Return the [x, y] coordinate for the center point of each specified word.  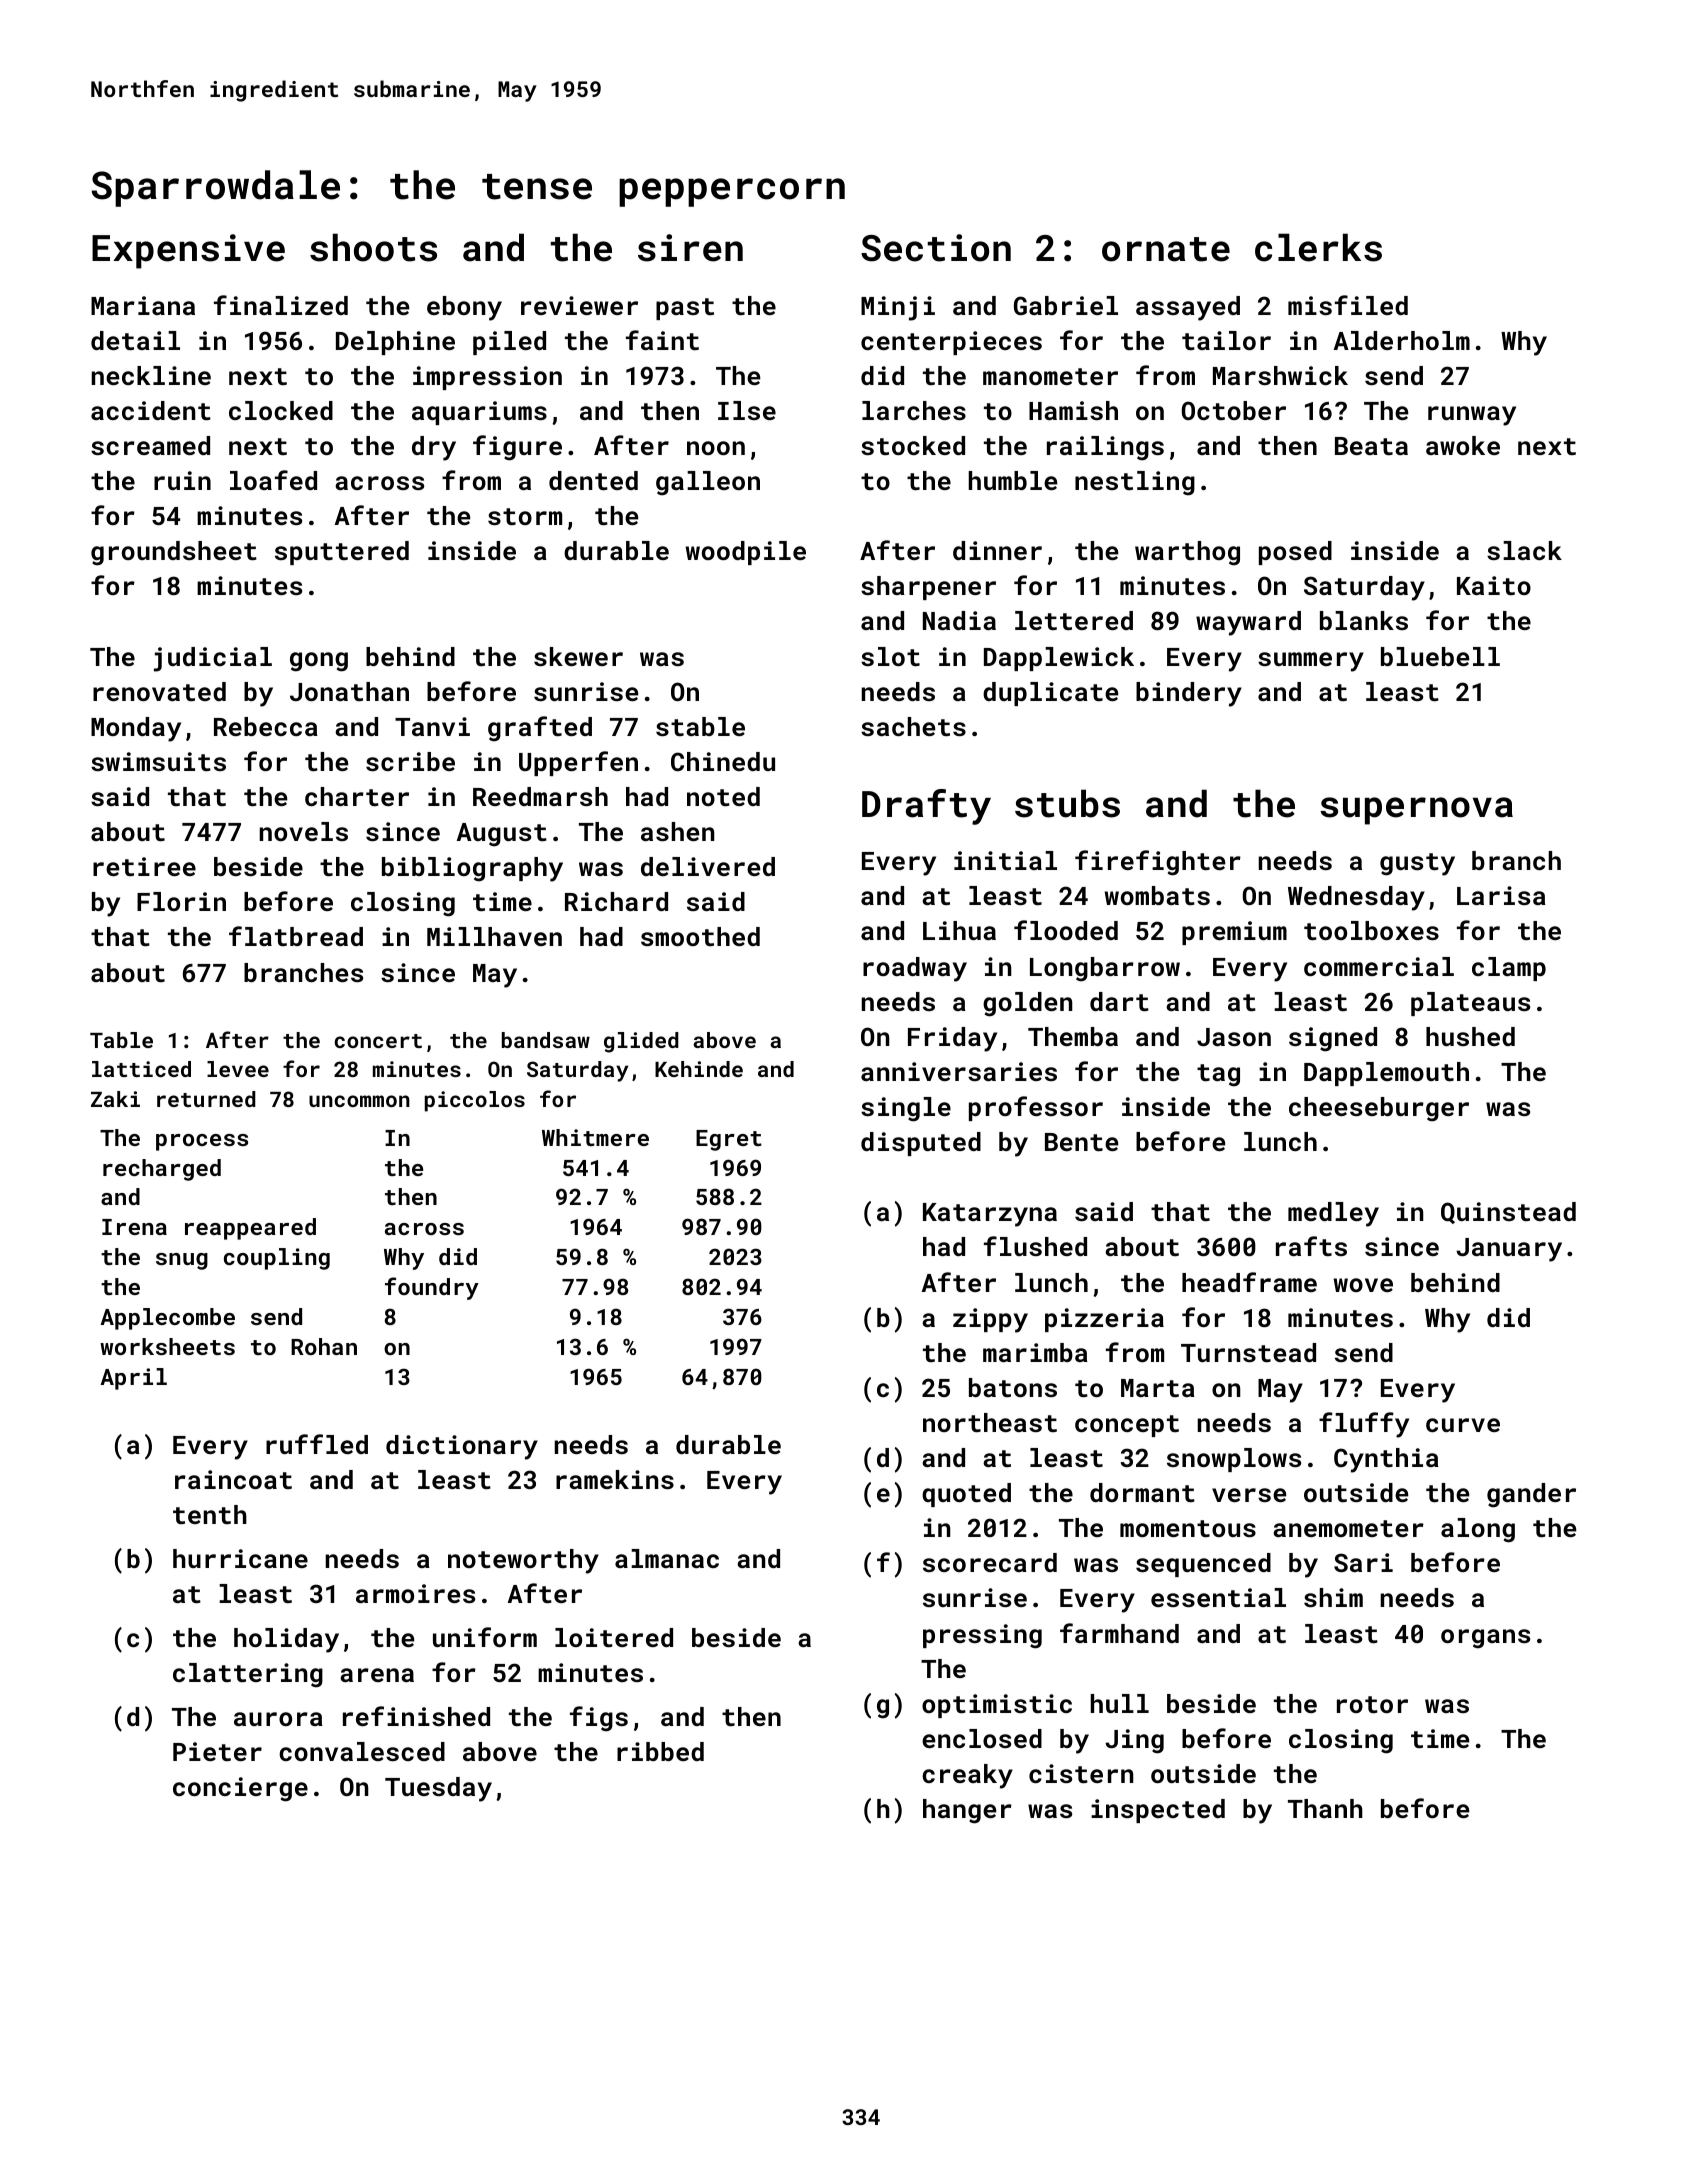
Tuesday [438, 1789]
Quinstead [1508, 1213]
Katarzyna [990, 1215]
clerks [1318, 247]
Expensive [188, 251]
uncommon [359, 1101]
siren [690, 248]
